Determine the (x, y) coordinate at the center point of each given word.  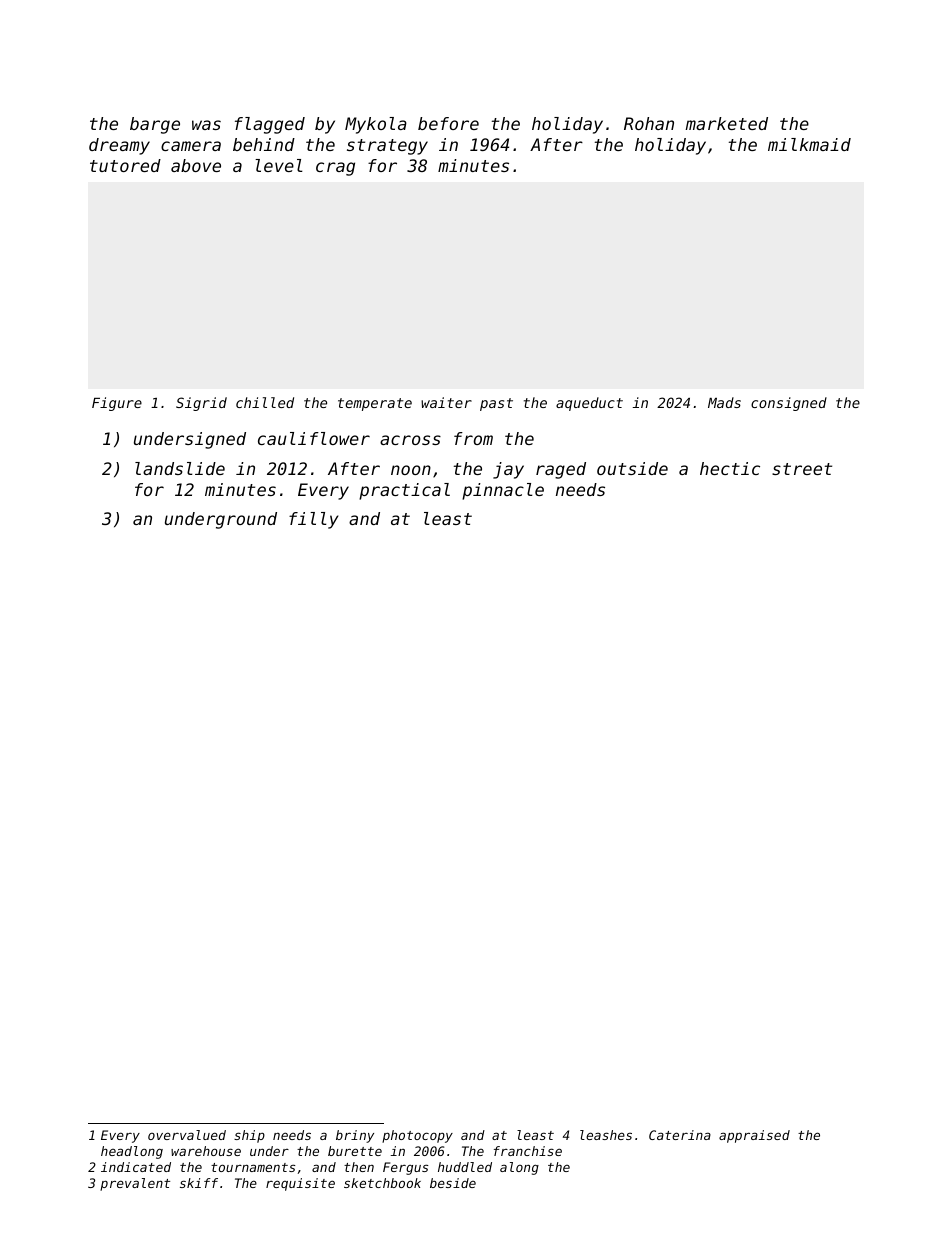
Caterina (680, 1135)
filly (313, 520)
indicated (136, 1167)
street (802, 469)
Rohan (649, 123)
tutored (125, 165)
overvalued (187, 1135)
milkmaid (809, 144)
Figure (117, 404)
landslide (180, 468)
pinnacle (503, 491)
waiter (446, 402)
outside (632, 468)
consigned (789, 404)
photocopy (417, 1136)
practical (404, 491)
